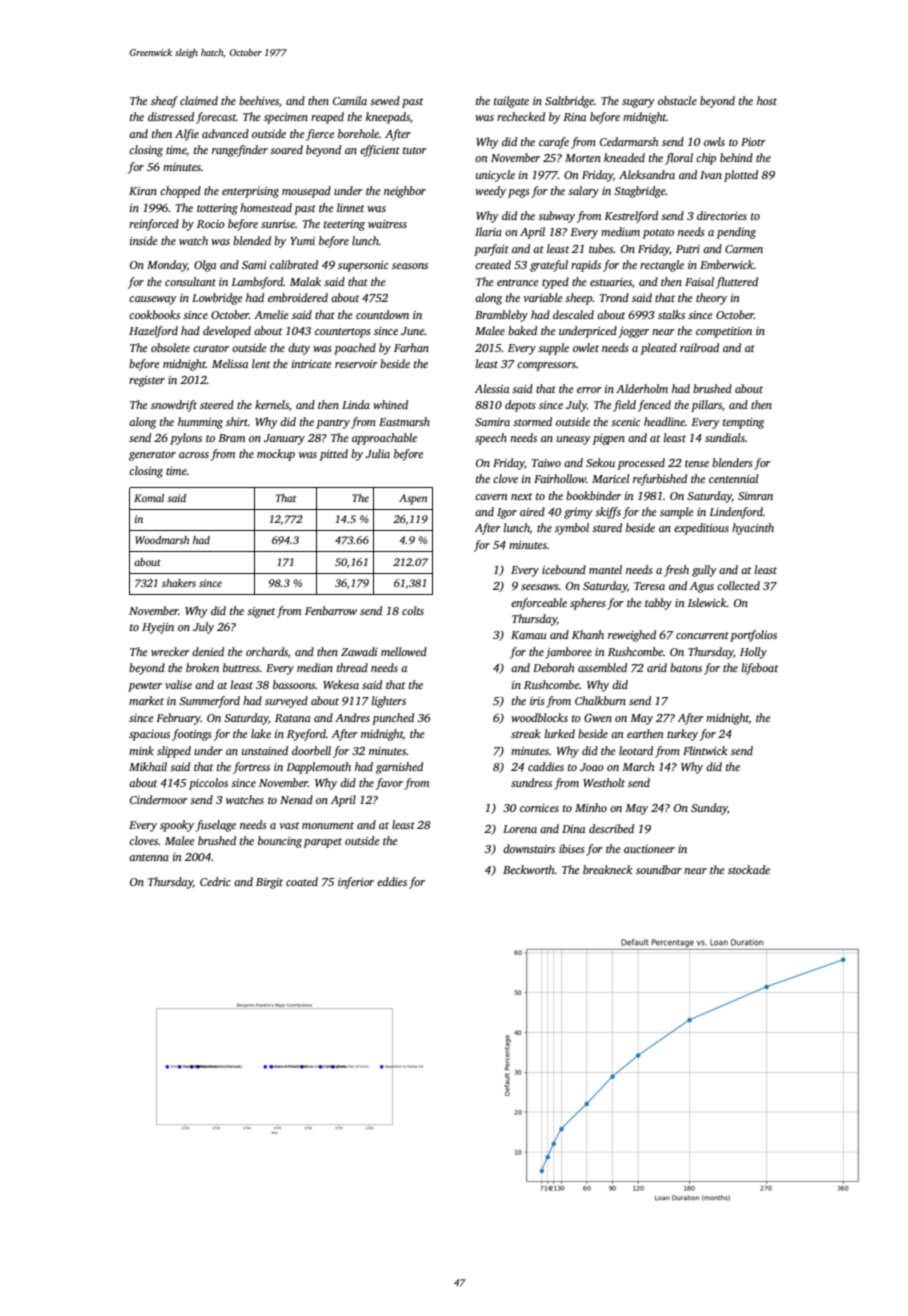  I want to click on antenna, so click(149, 857).
